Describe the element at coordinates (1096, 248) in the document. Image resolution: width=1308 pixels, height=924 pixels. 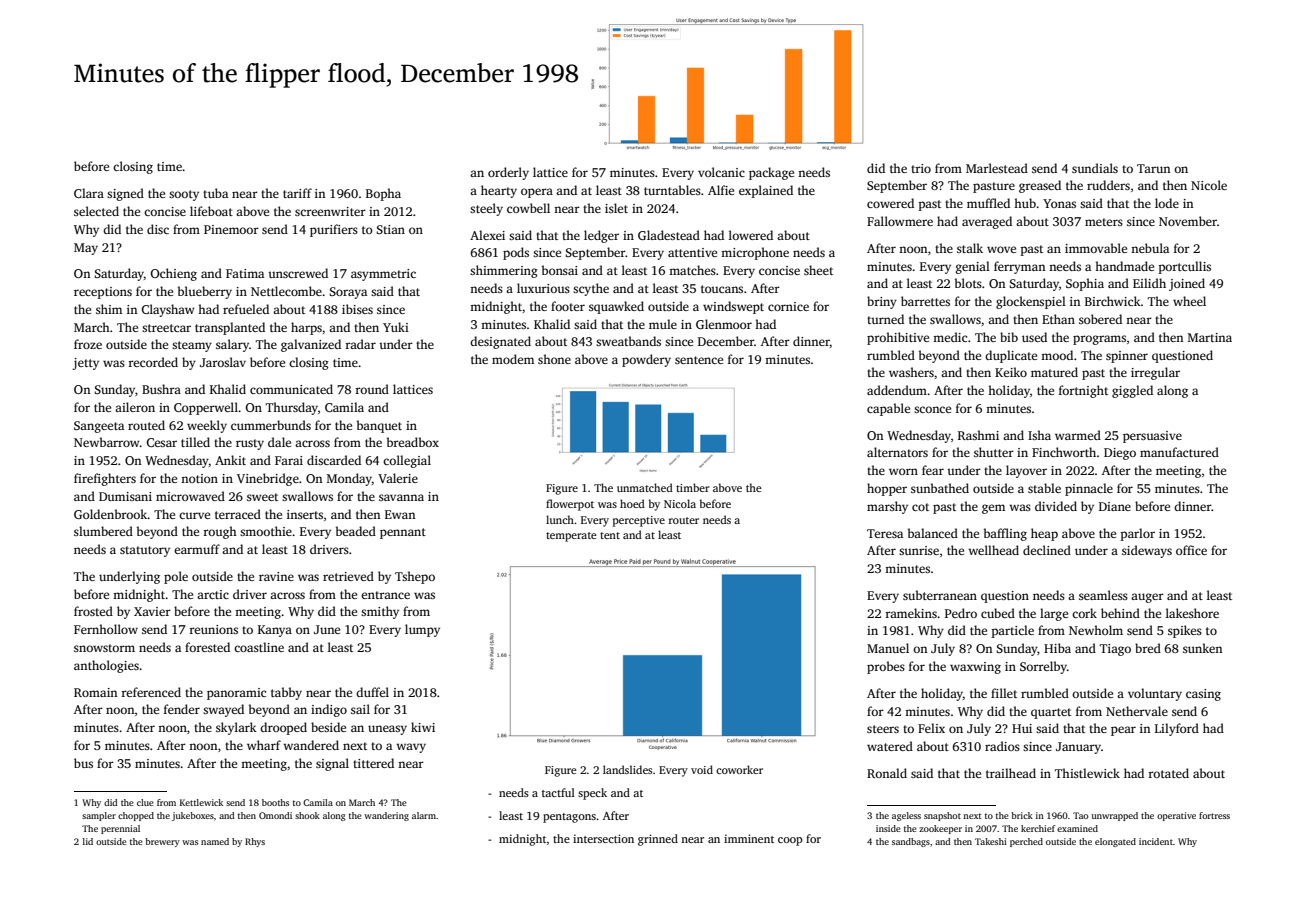
I see `immovable` at that location.
